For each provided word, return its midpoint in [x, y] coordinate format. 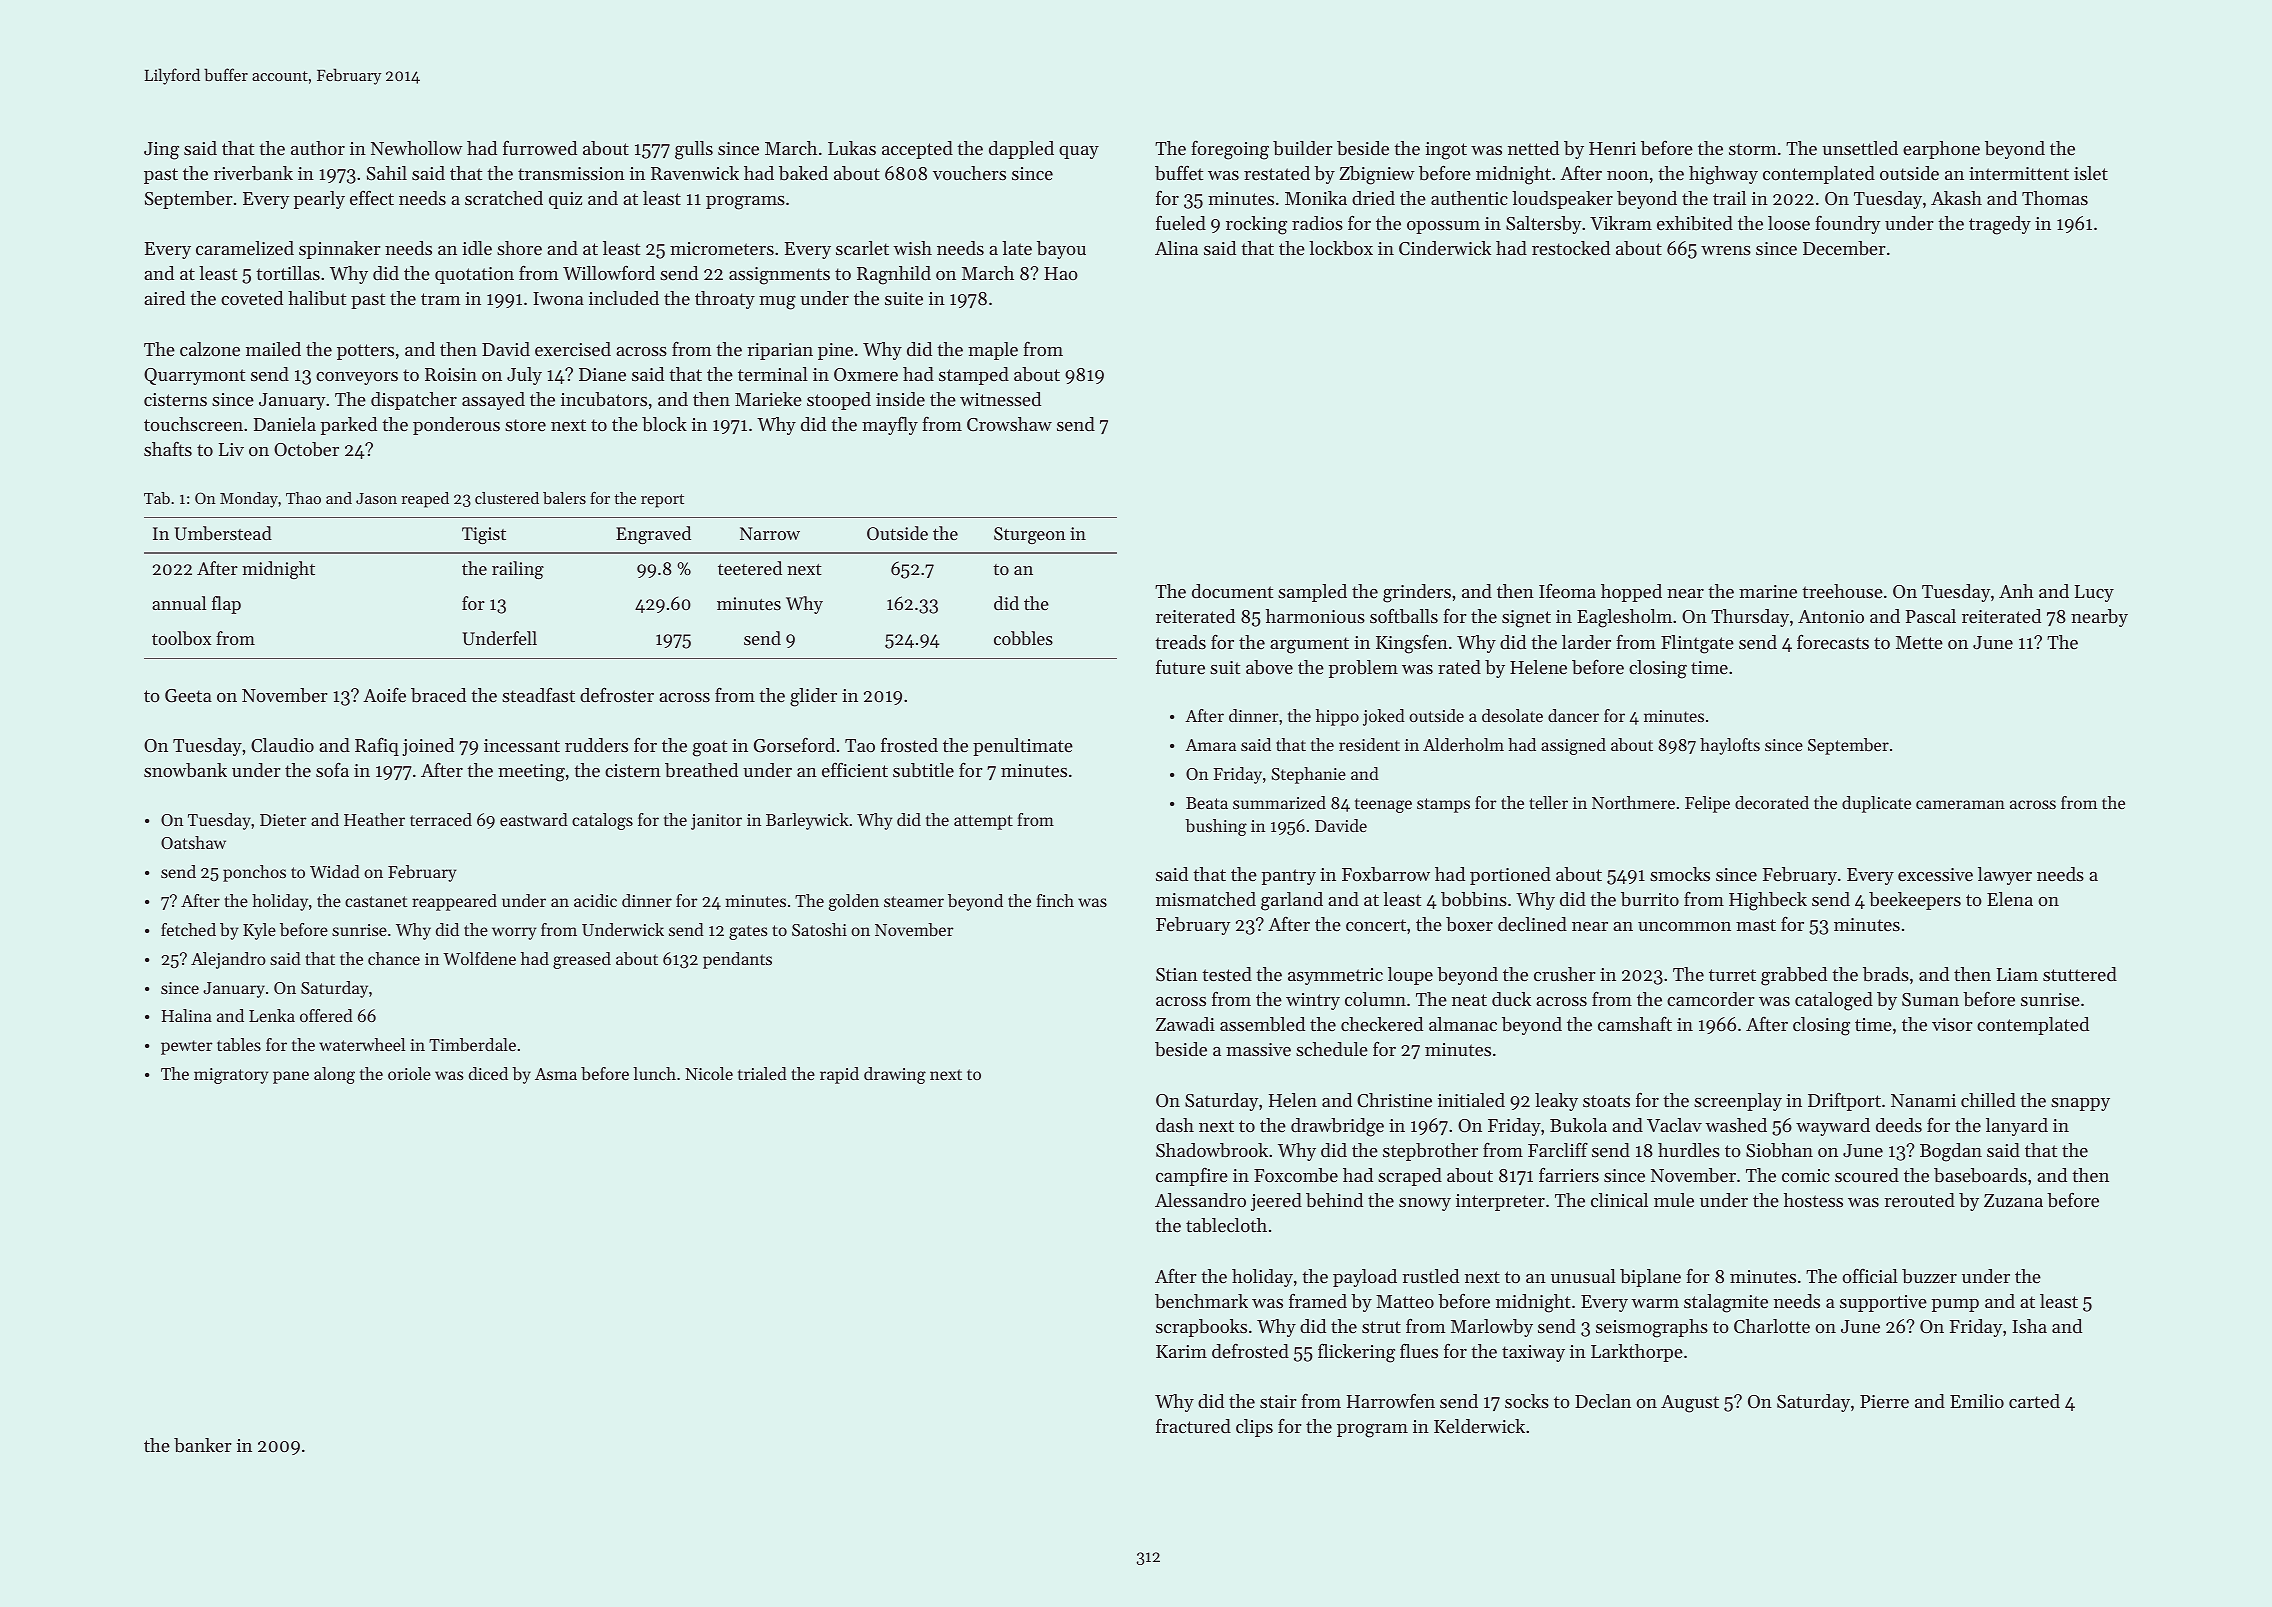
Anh [2016, 591]
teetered [750, 568]
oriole [409, 1073]
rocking [1256, 225]
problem [1363, 669]
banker [203, 1445]
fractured [1193, 1425]
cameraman [1960, 804]
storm [1753, 149]
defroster [617, 694]
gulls [694, 150]
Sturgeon [1030, 535]
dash [1175, 1125]
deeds [1899, 1125]
